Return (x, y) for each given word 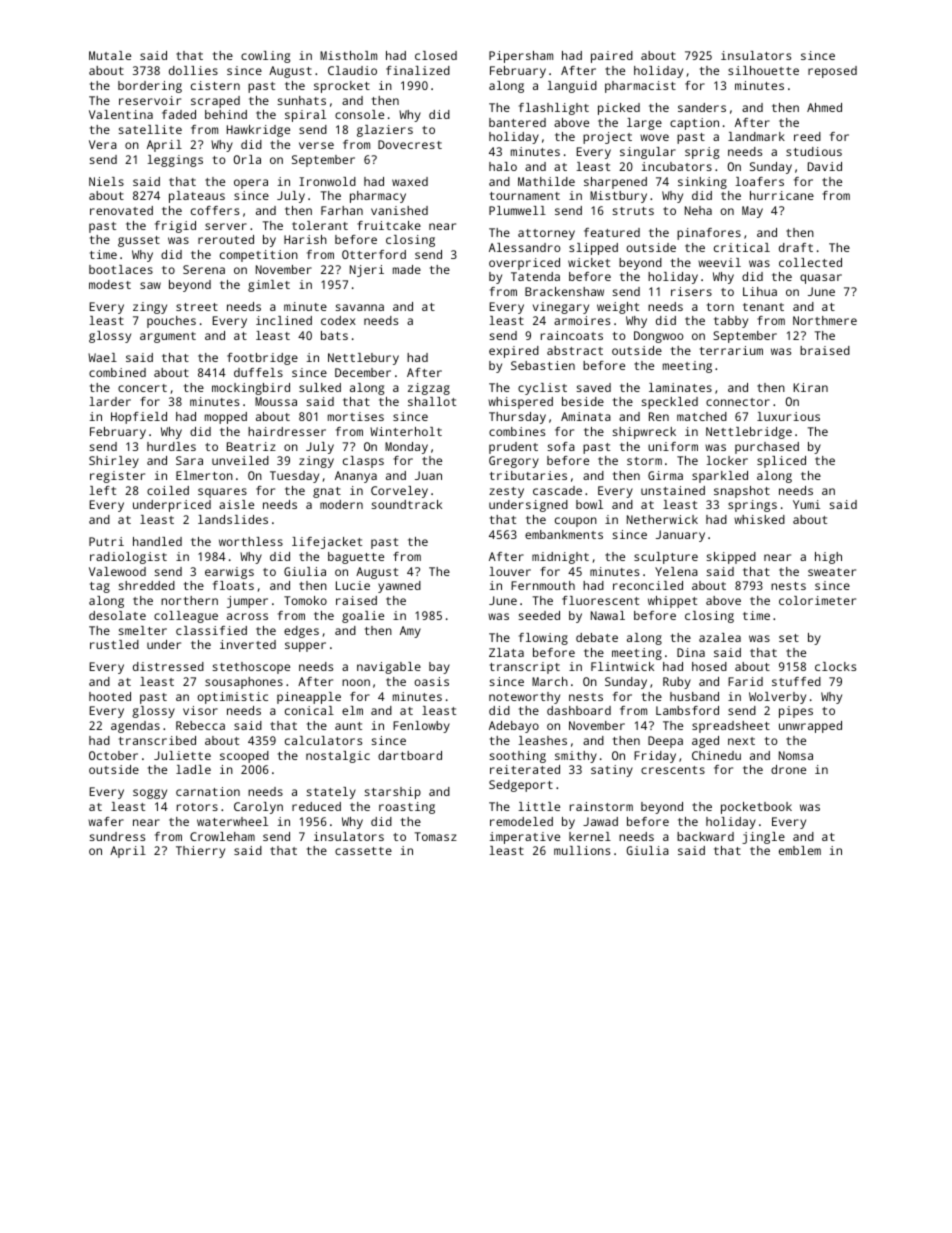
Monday (406, 448)
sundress (117, 836)
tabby (731, 322)
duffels (258, 372)
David (825, 166)
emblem (800, 850)
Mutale (110, 55)
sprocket (342, 87)
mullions (582, 850)
